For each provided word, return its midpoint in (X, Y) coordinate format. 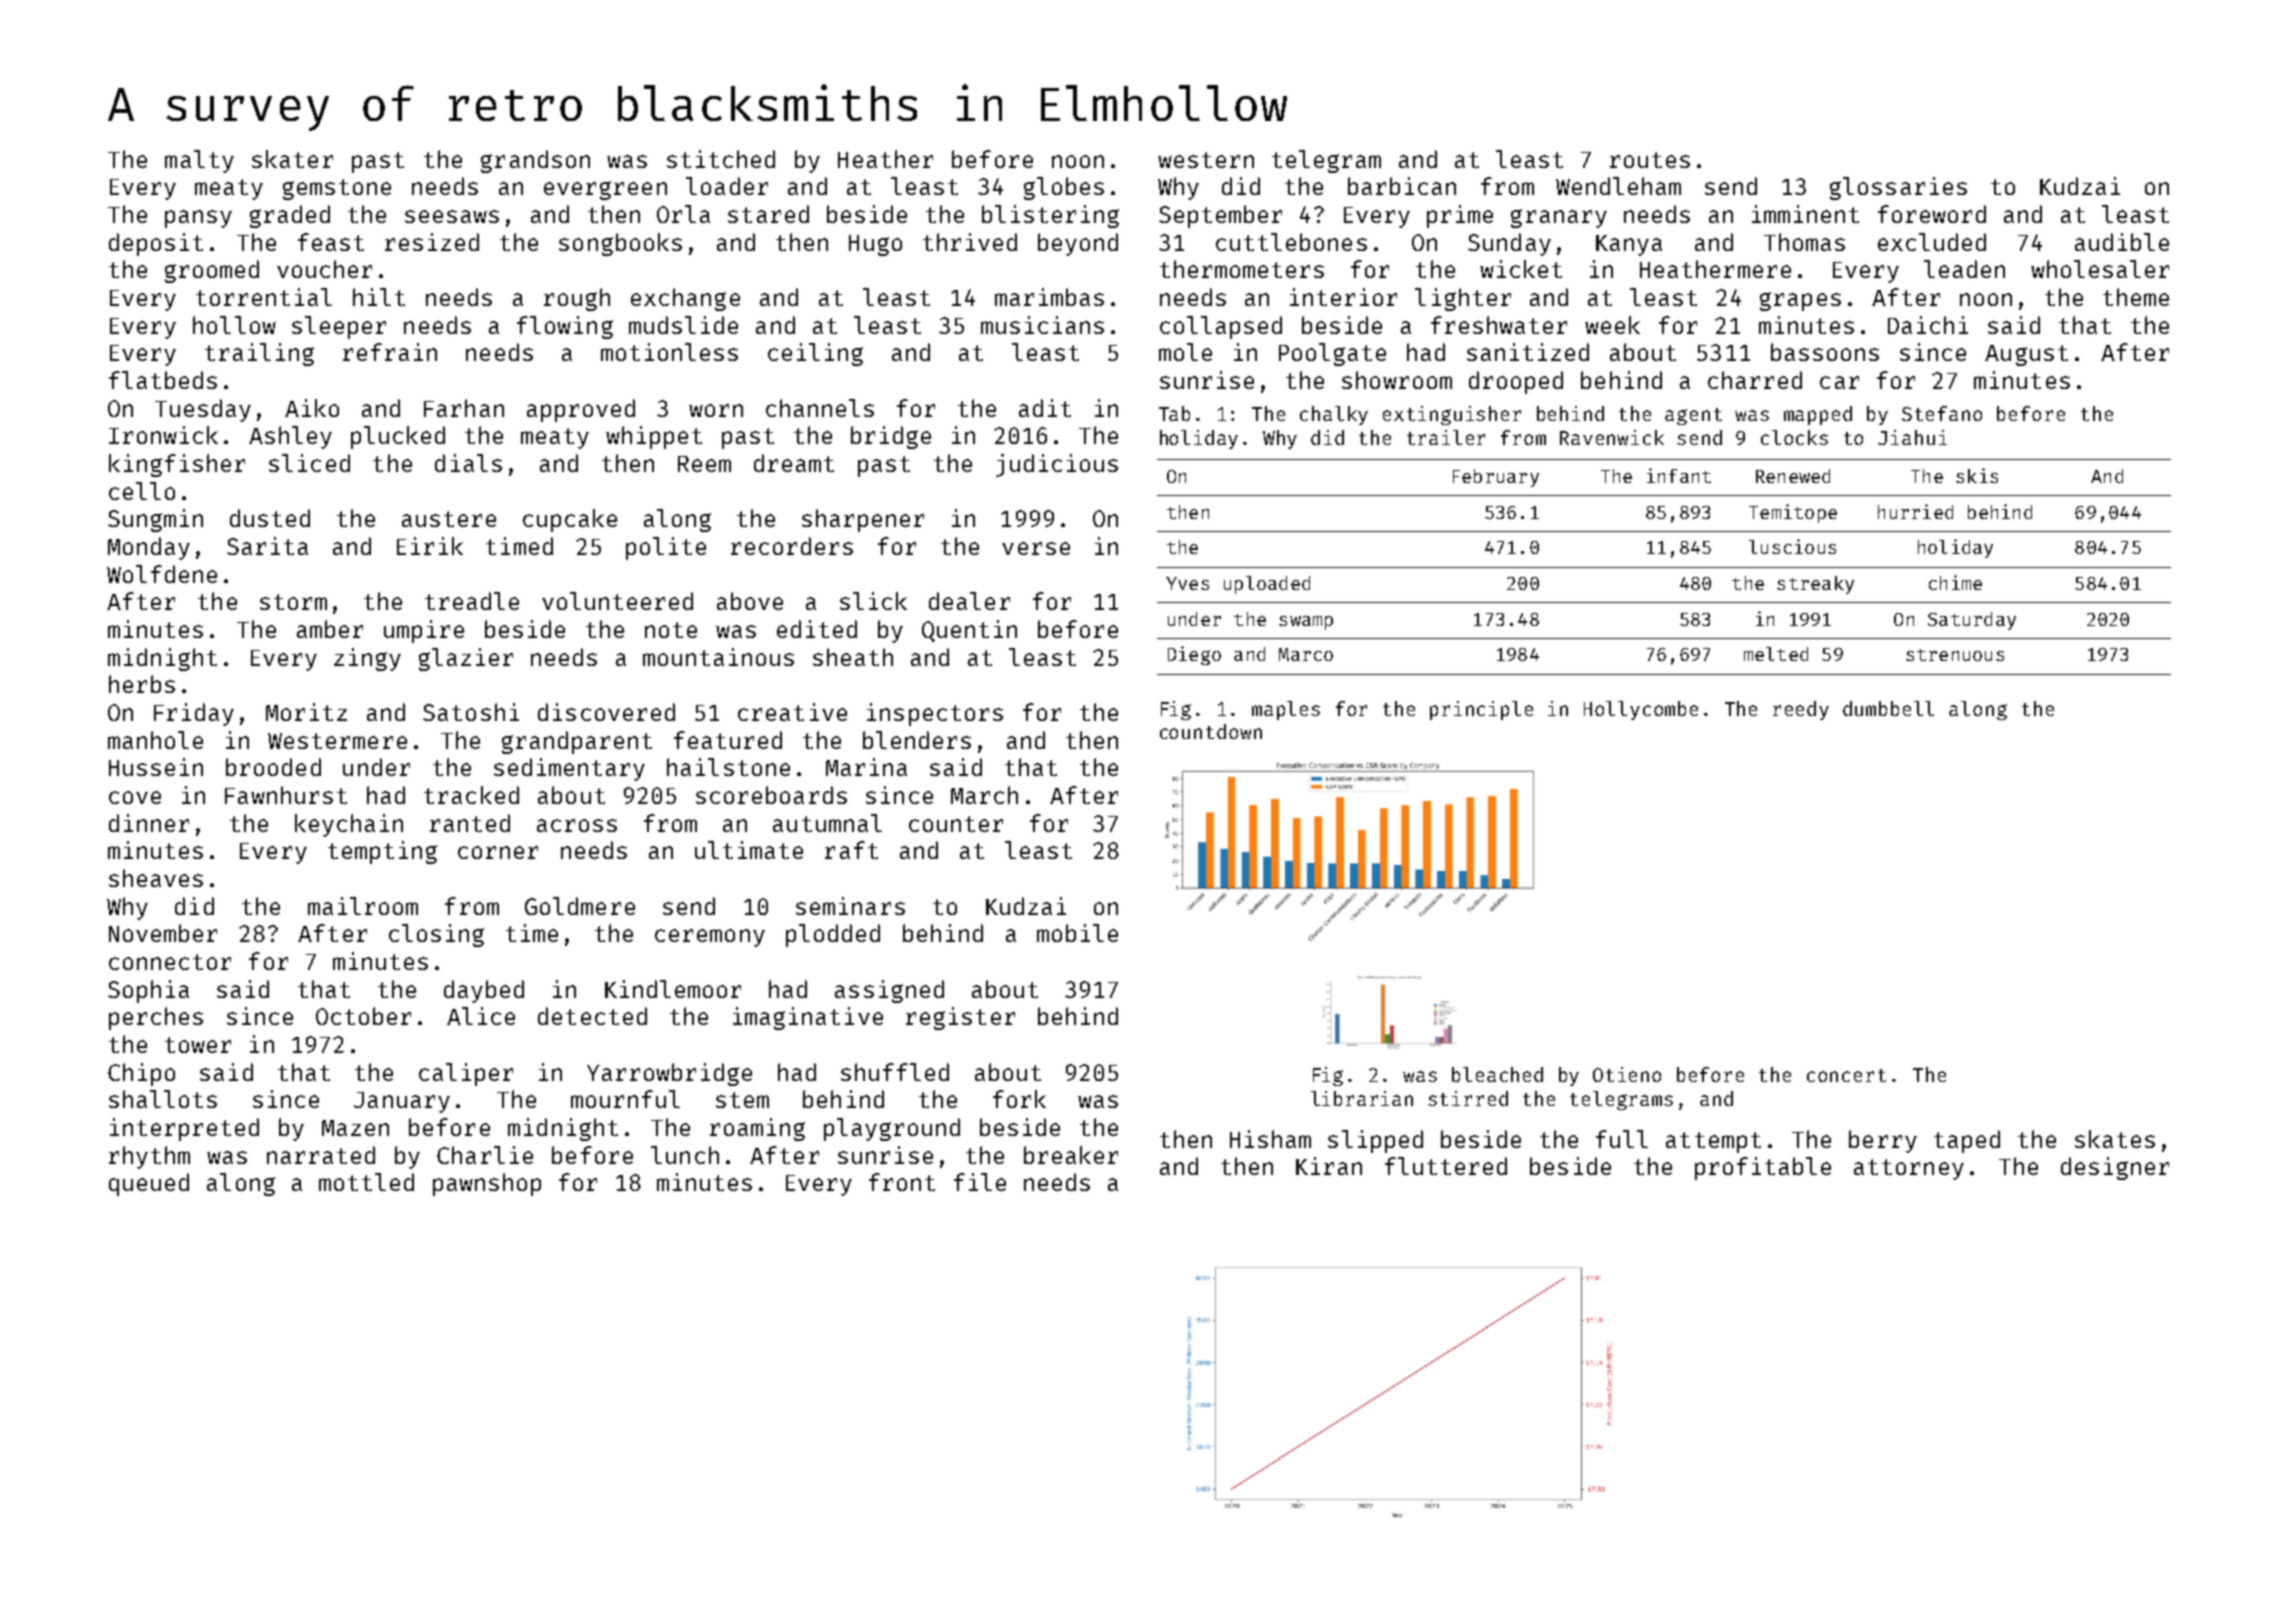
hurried (1915, 511)
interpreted (184, 1129)
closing (436, 935)
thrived (970, 242)
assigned (889, 991)
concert (1846, 1075)
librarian (1362, 1098)
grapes (1800, 301)
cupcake (570, 520)
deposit (156, 244)
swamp (1306, 623)
